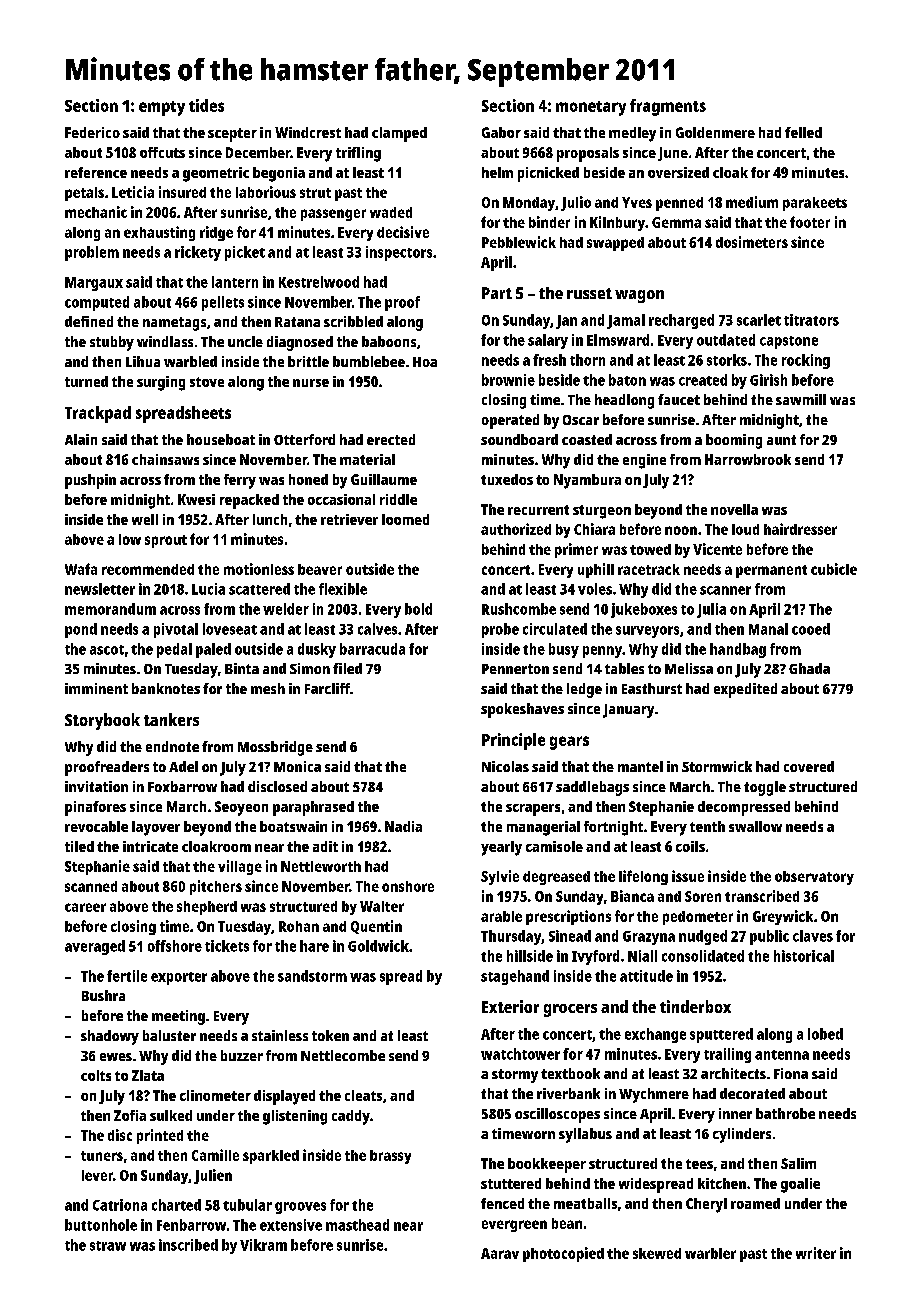 This screenshot has width=924, height=1308. Describe the element at coordinates (90, 481) in the screenshot. I see `pushpin` at that location.
